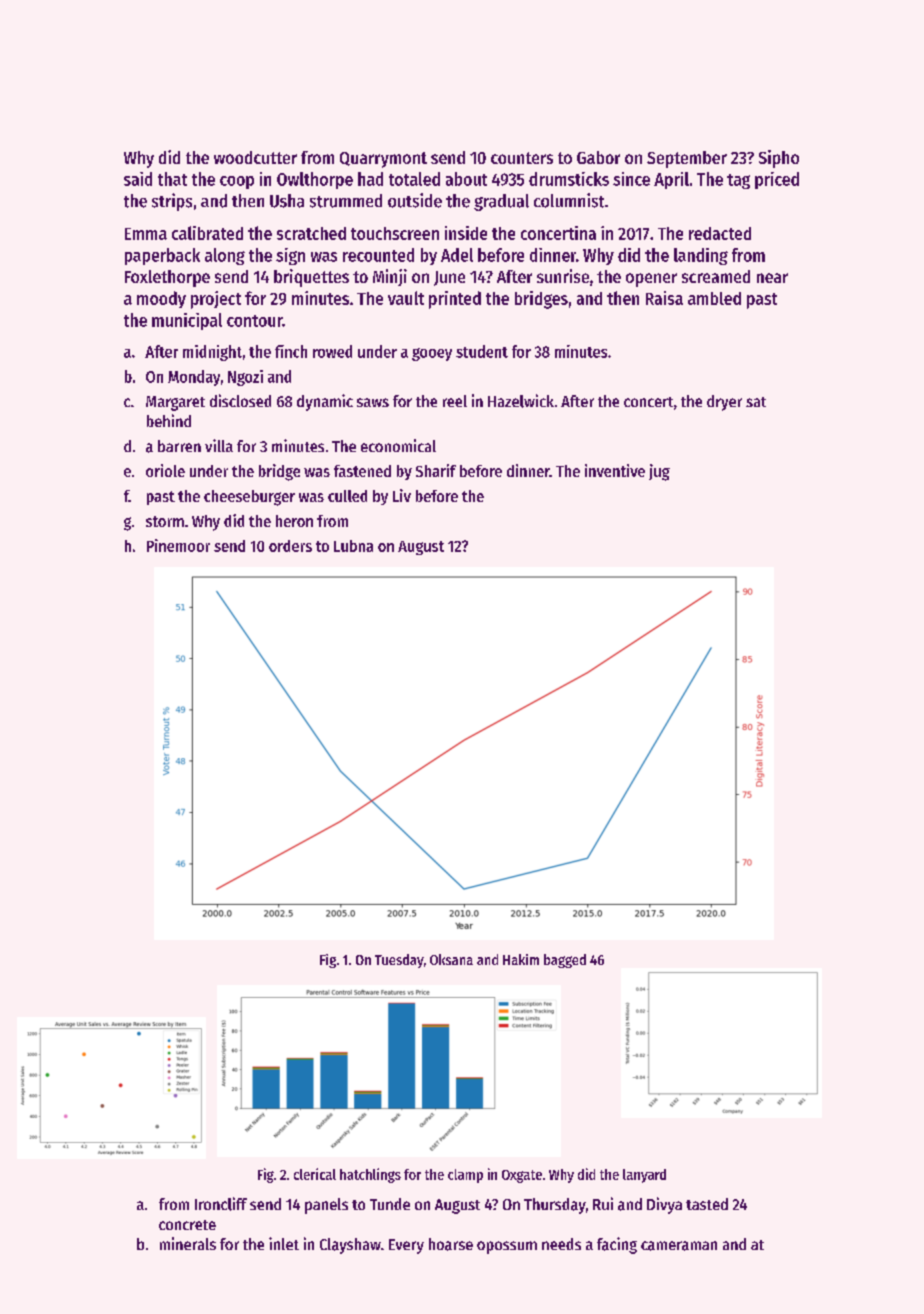  I want to click on Oksana, so click(451, 959).
